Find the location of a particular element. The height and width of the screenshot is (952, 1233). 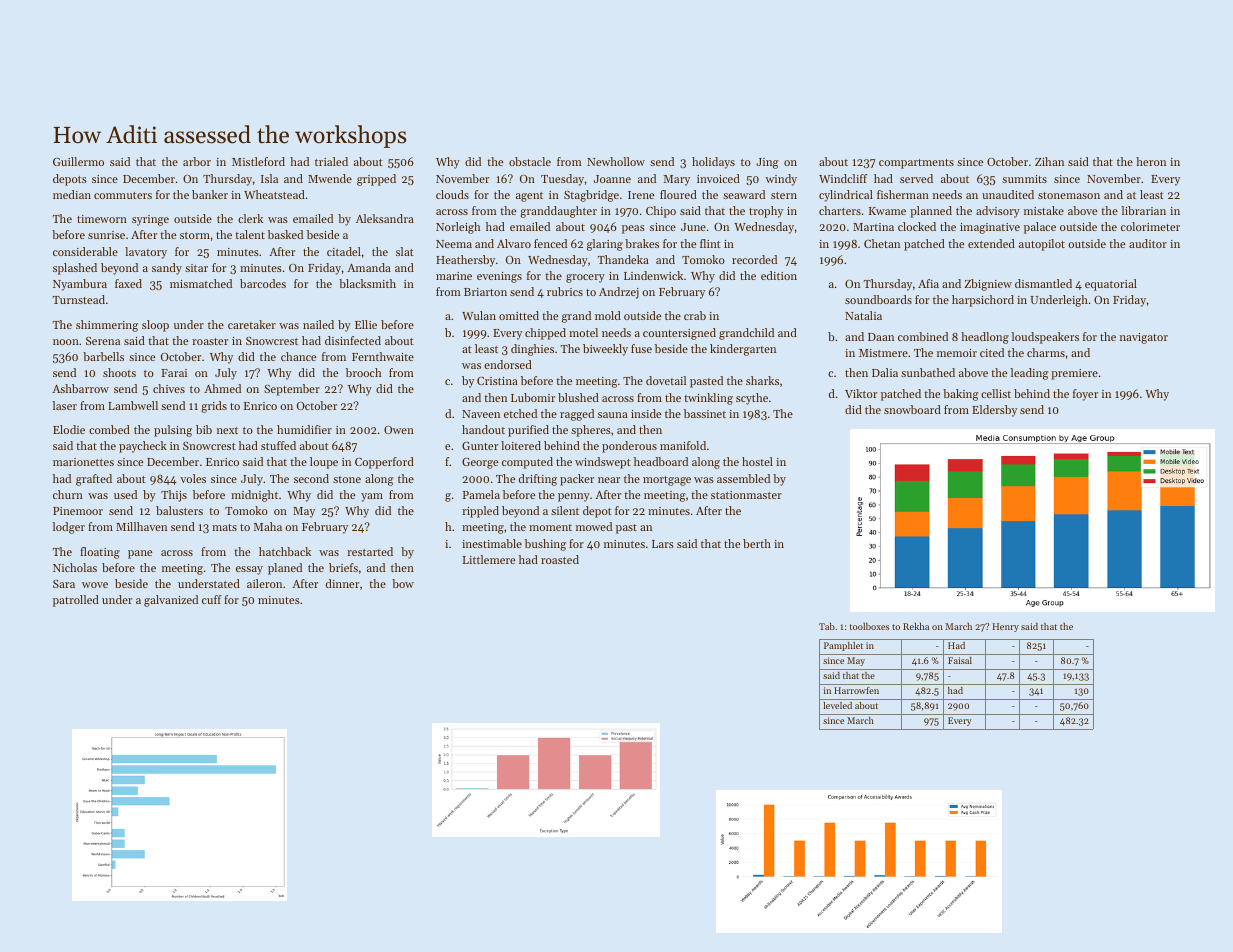

Joanne is located at coordinates (612, 179).
